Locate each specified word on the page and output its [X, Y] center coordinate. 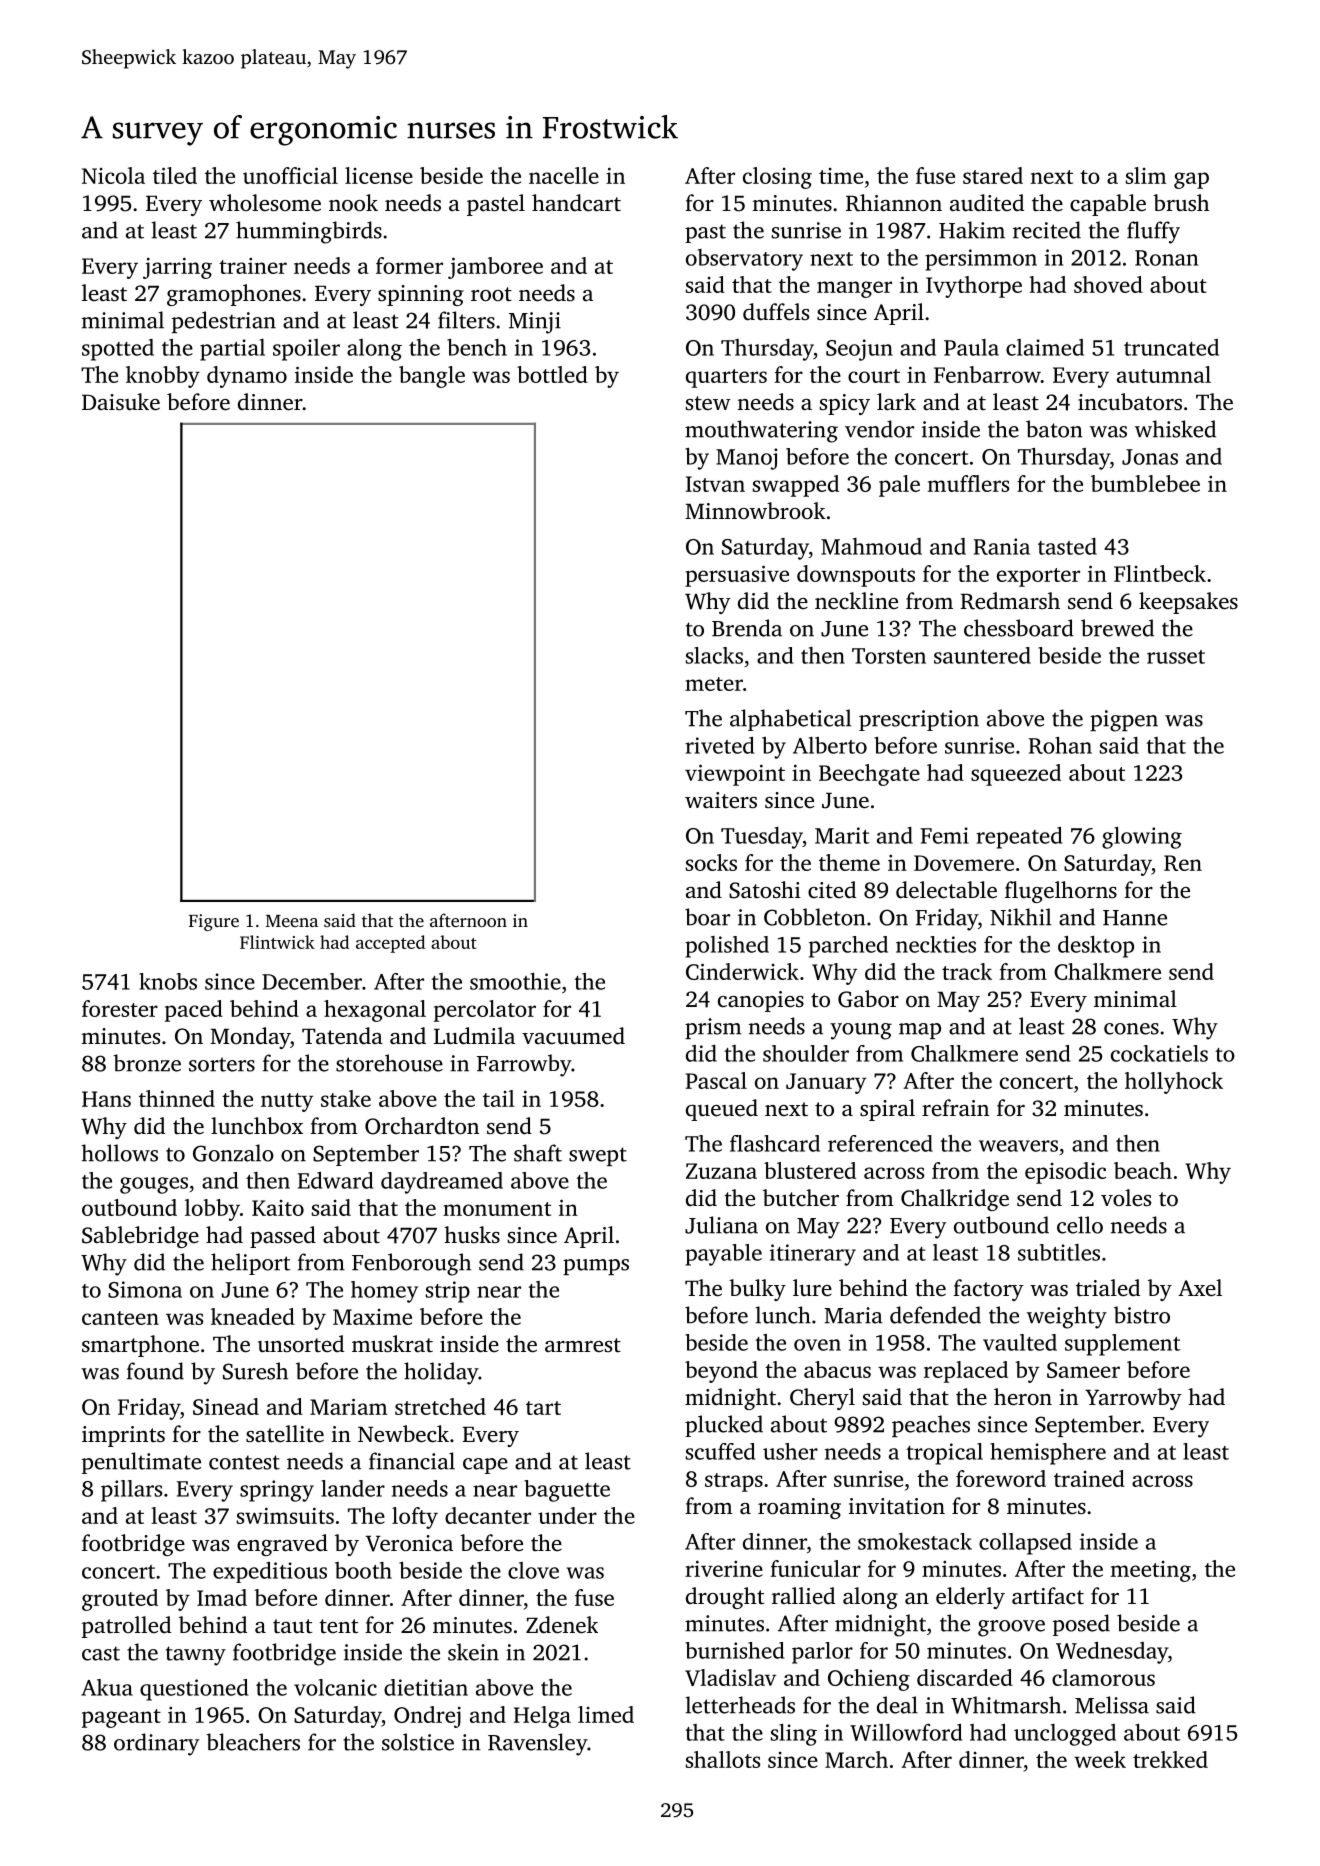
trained [1089, 1478]
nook [353, 203]
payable [723, 1255]
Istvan [715, 484]
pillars [131, 1491]
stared [993, 175]
